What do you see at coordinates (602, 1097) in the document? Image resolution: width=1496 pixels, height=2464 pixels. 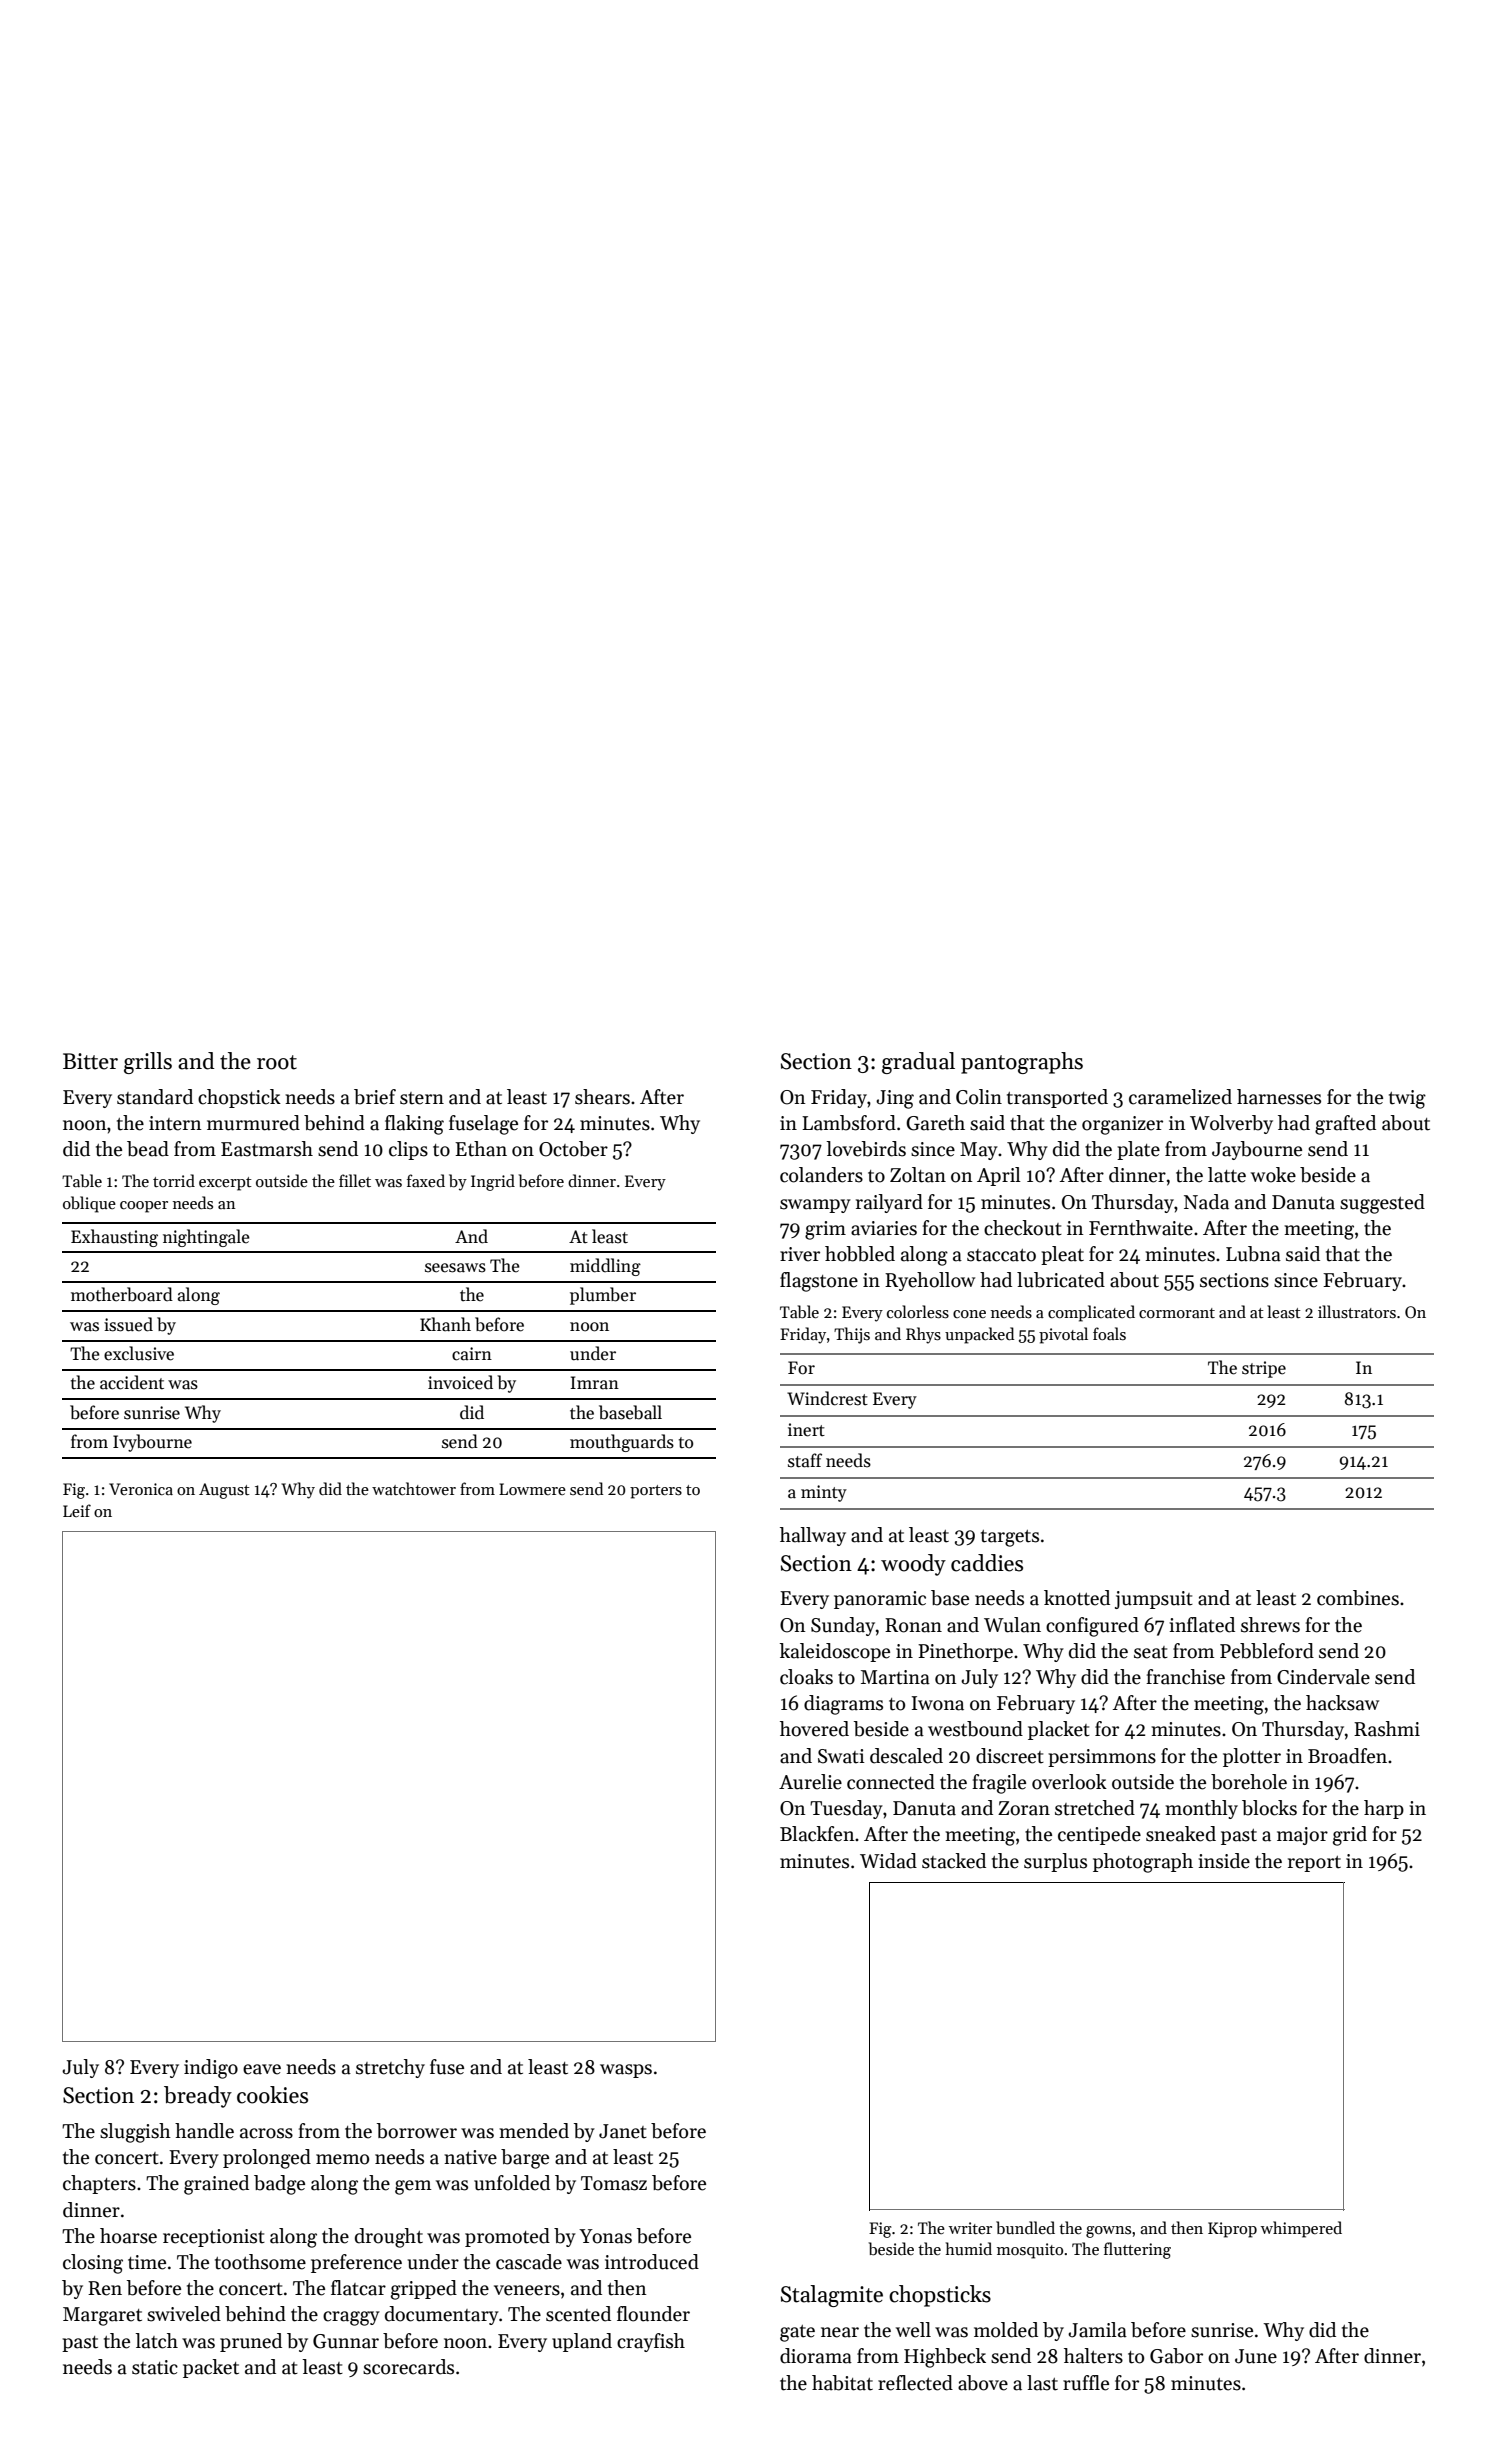 I see `shears` at bounding box center [602, 1097].
